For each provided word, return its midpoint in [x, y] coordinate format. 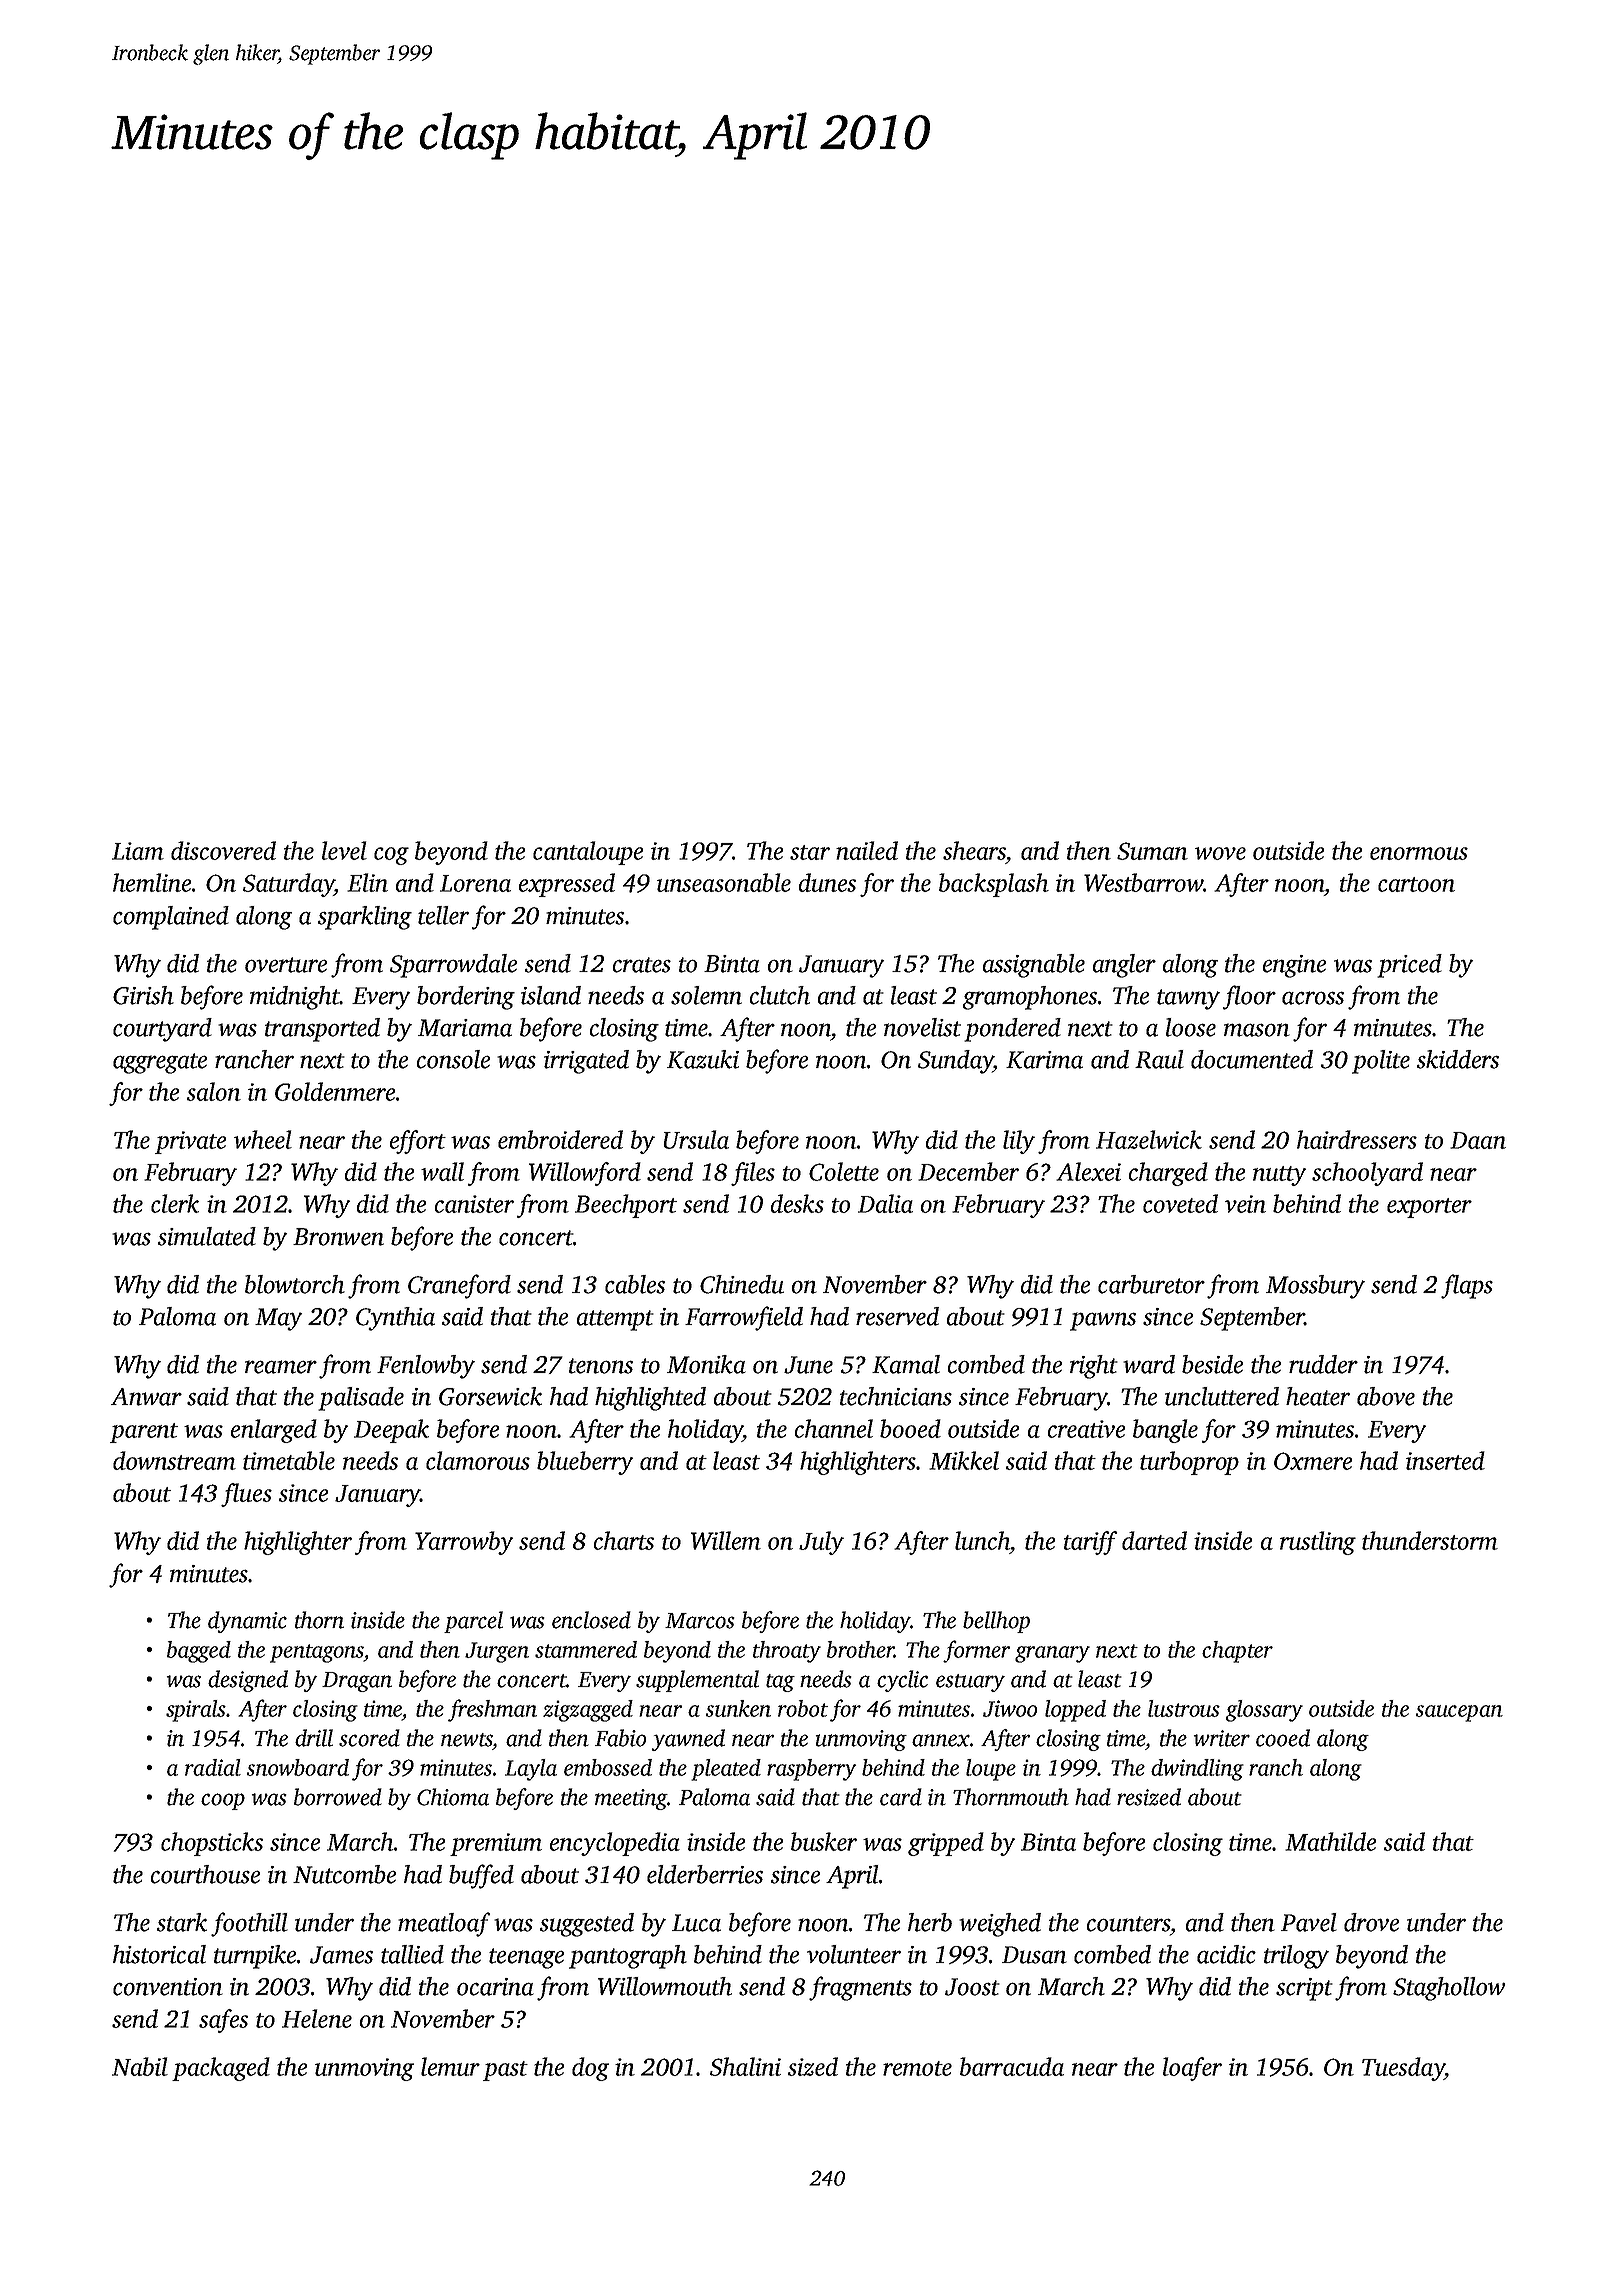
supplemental [697, 1681]
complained [171, 918]
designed [248, 1681]
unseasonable [724, 882]
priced [1409, 966]
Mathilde [1330, 1841]
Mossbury [1315, 1287]
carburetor [1151, 1284]
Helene [317, 2018]
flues [246, 1495]
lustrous [1184, 1708]
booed [910, 1428]
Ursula [696, 1139]
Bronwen [338, 1237]
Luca [696, 1923]
